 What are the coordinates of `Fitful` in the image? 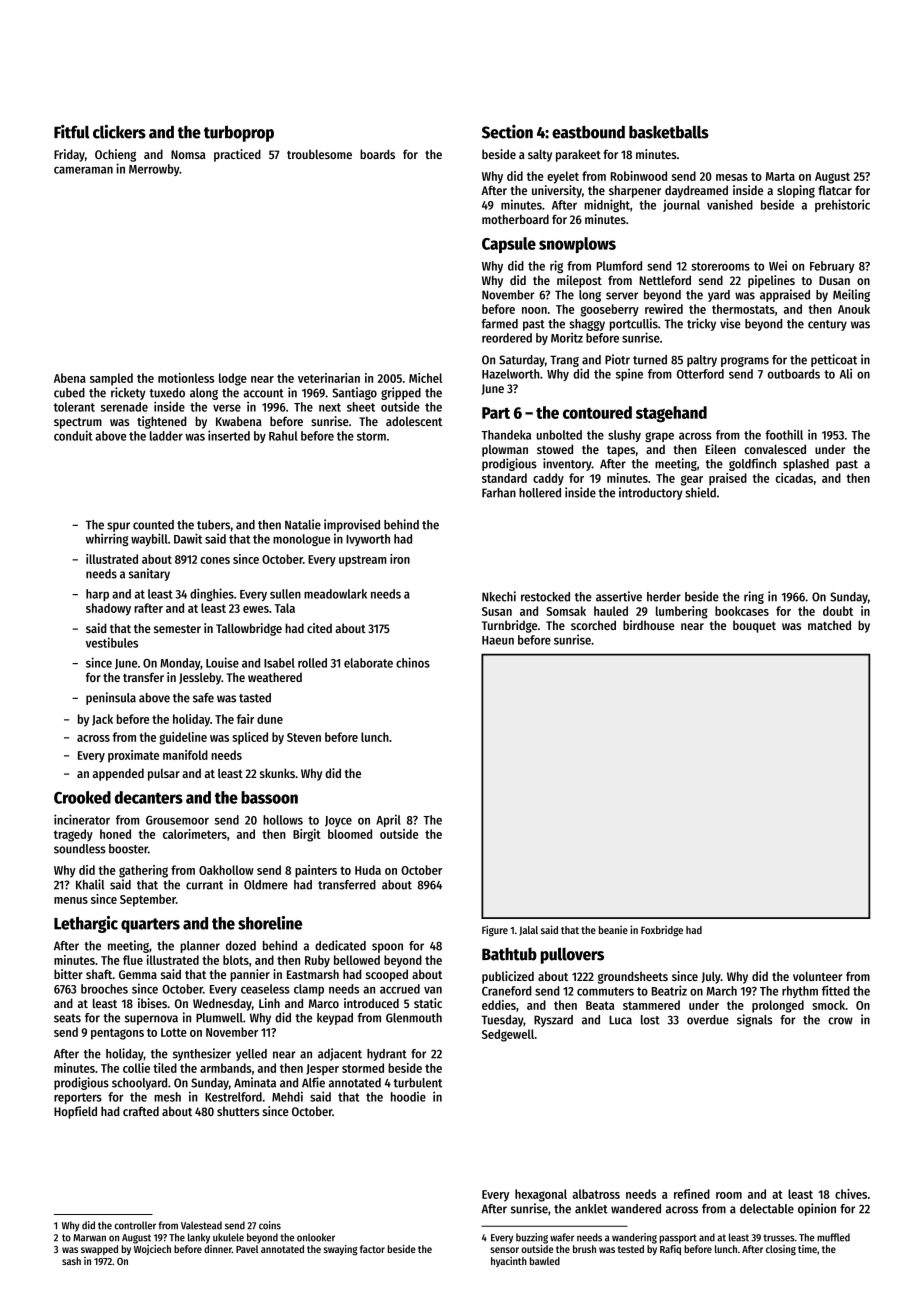 It's located at (72, 132).
